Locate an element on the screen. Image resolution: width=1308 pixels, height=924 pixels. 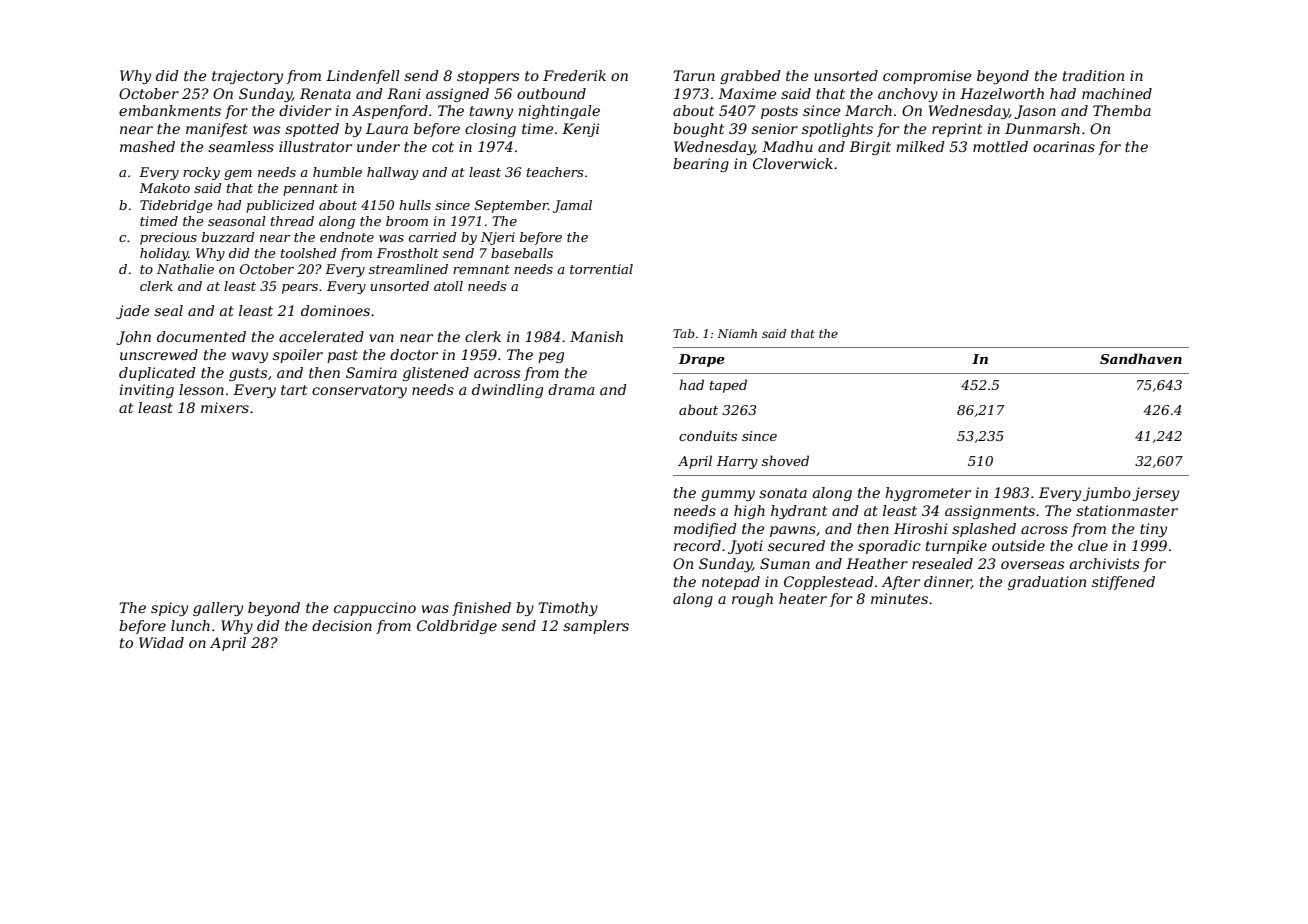
Themba is located at coordinates (1122, 110).
